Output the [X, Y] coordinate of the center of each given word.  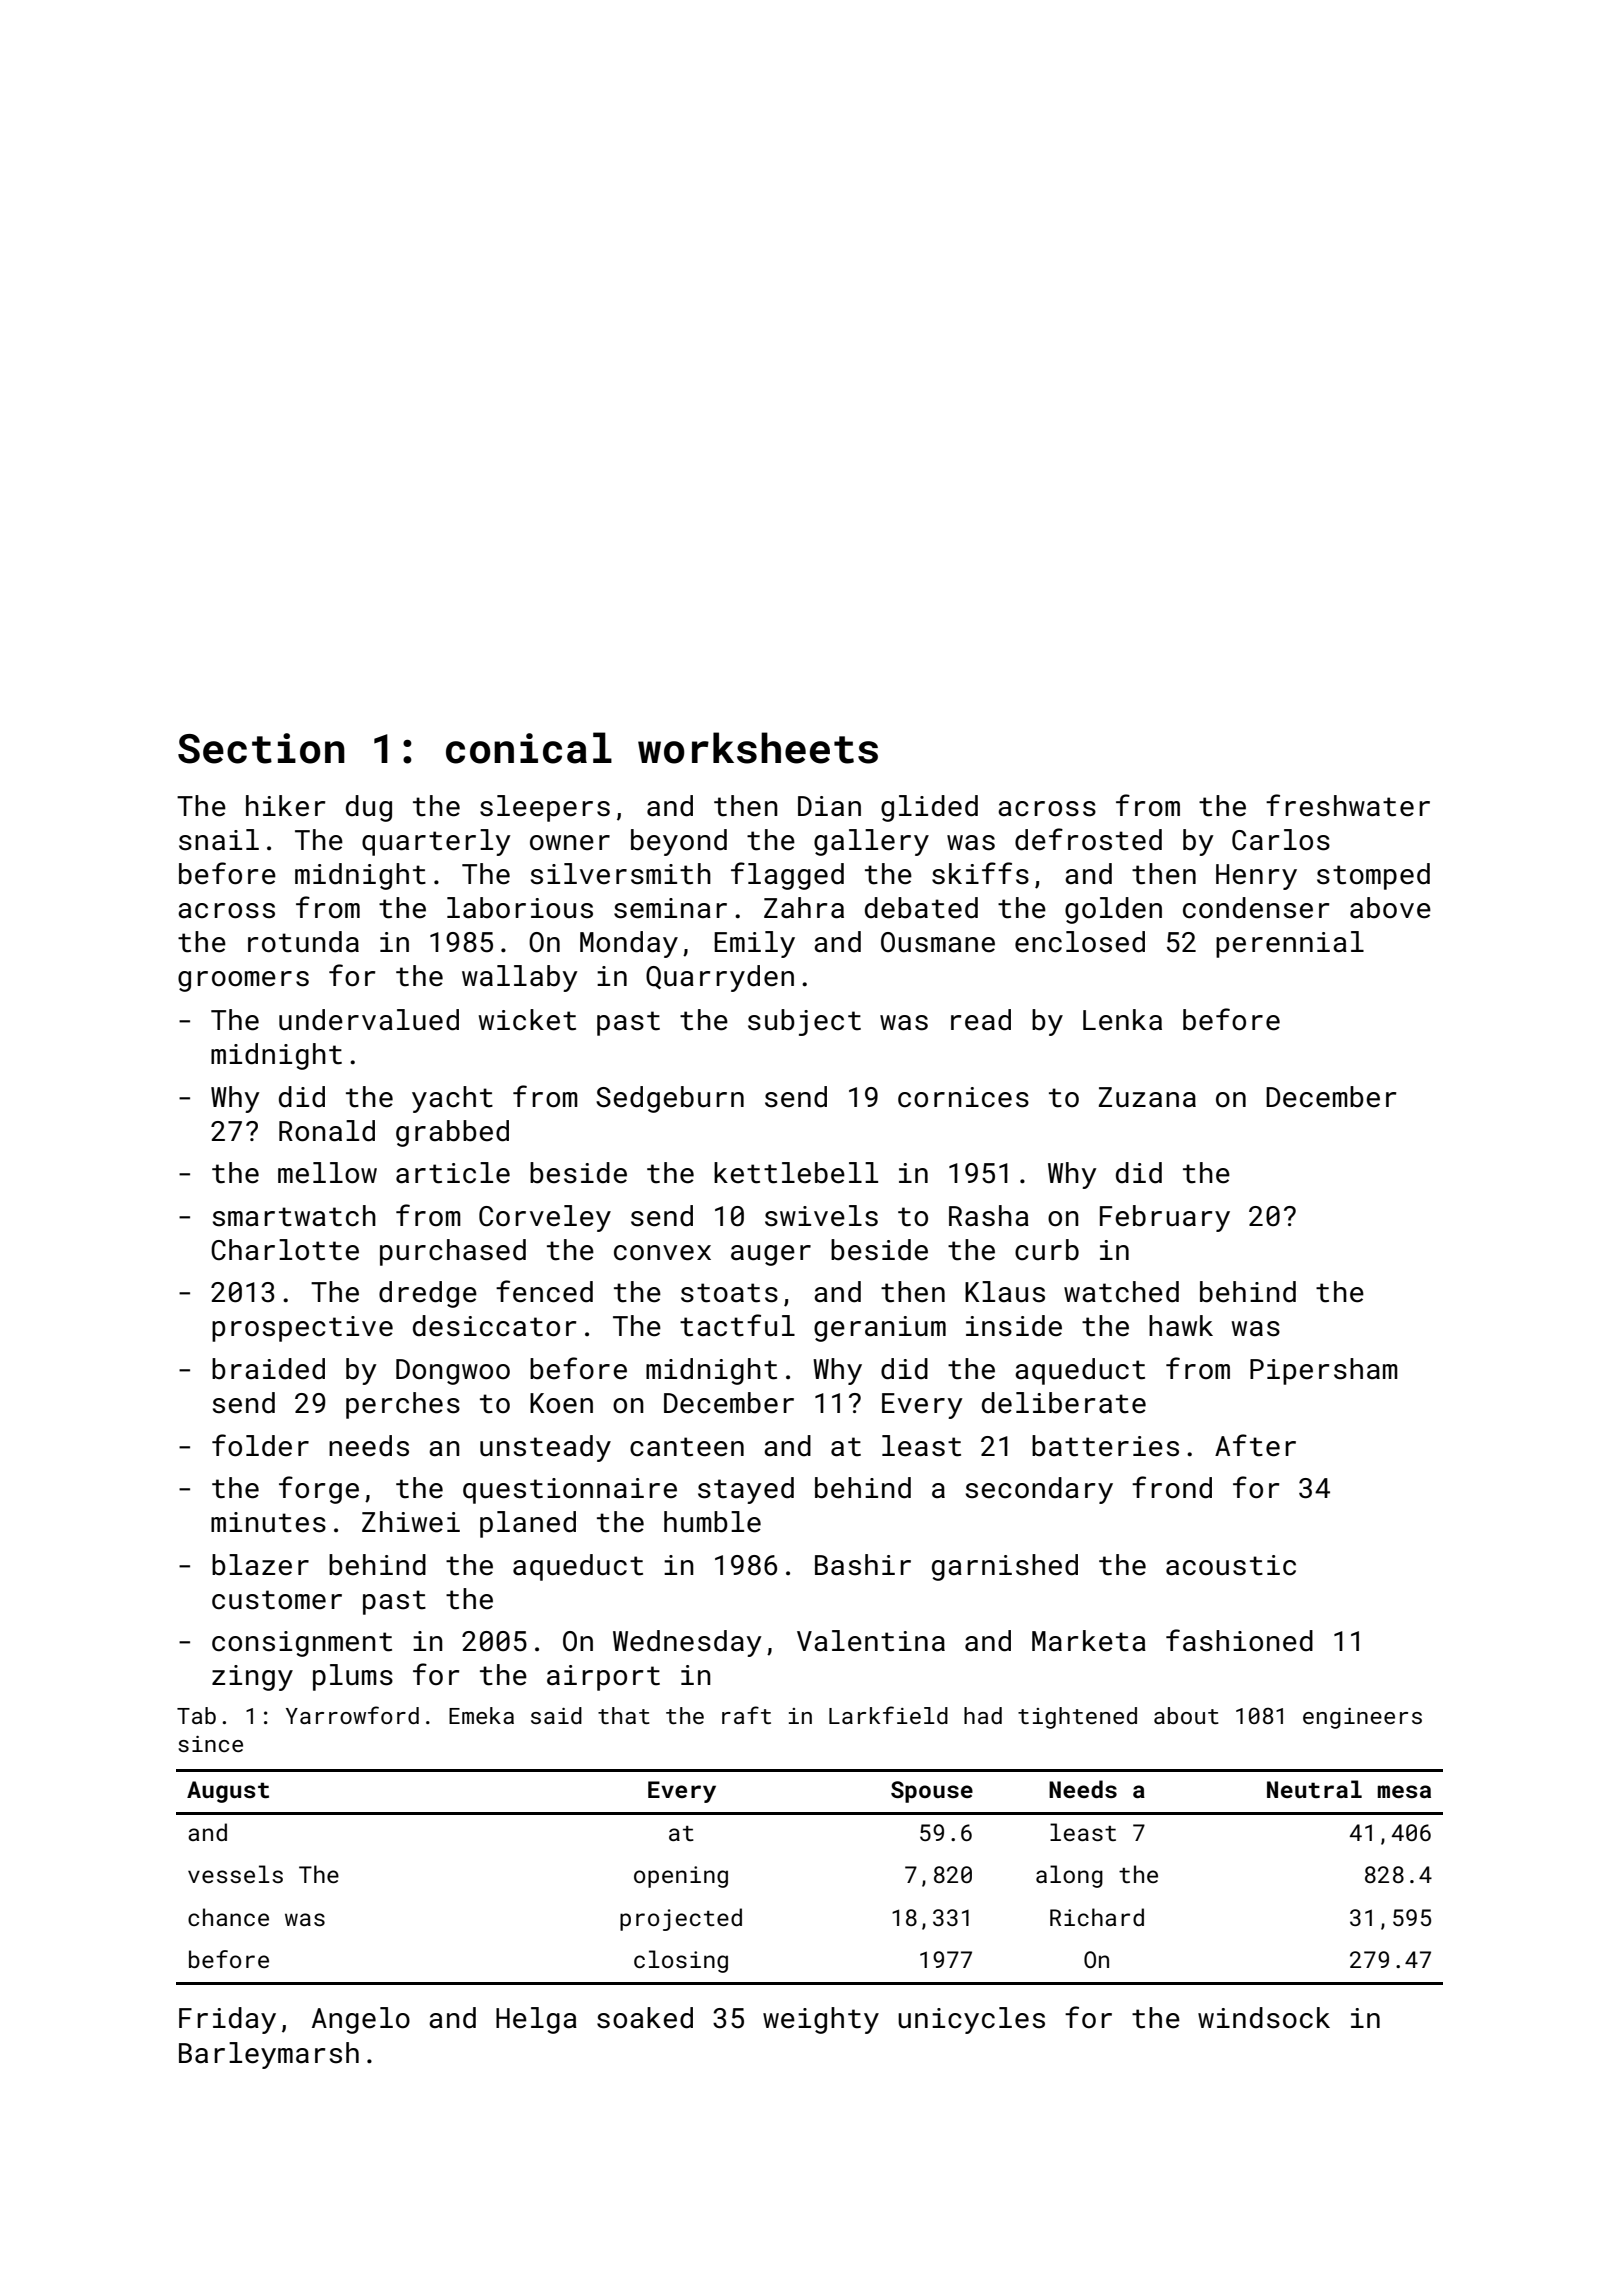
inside [1014, 1326]
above [1390, 908]
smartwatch [294, 1216]
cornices [963, 1097]
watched [1121, 1292]
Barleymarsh [269, 2055]
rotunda [303, 942]
